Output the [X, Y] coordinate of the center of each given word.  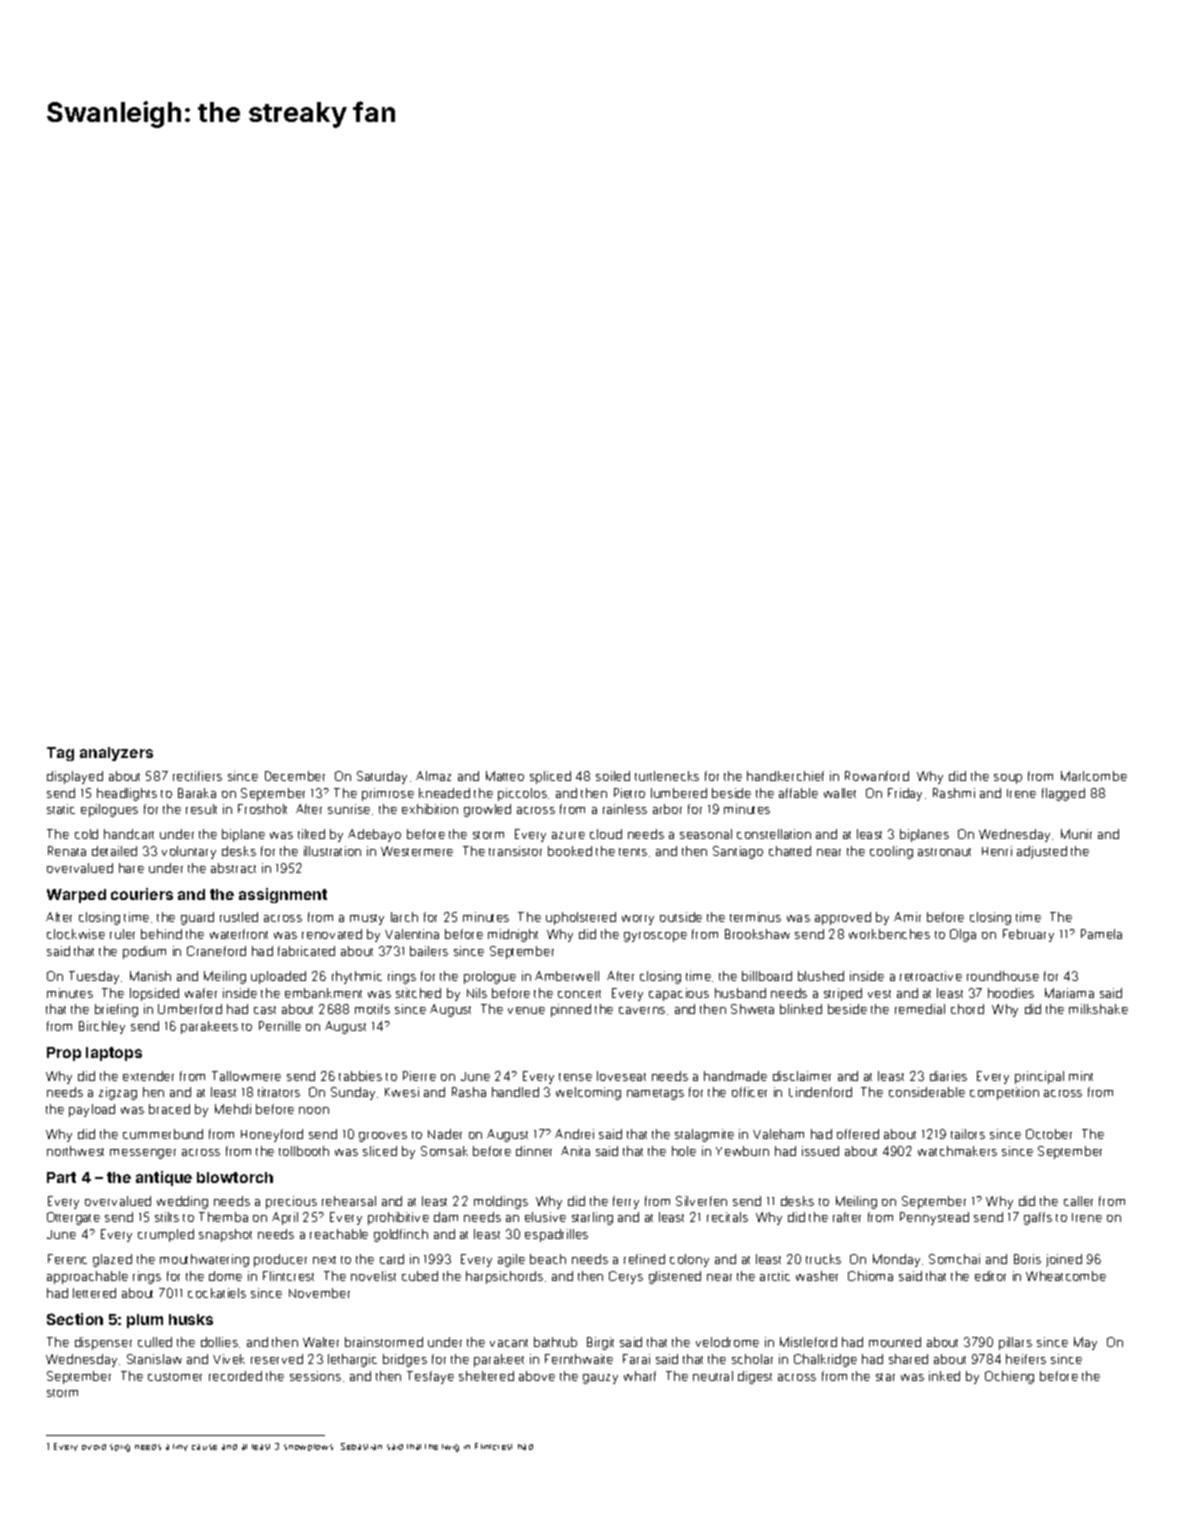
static [61, 809]
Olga [963, 935]
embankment [323, 993]
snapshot [225, 1235]
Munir [1076, 834]
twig [450, 1448]
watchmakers [957, 1151]
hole [684, 1151]
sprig [120, 1448]
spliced [550, 777]
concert [579, 994]
